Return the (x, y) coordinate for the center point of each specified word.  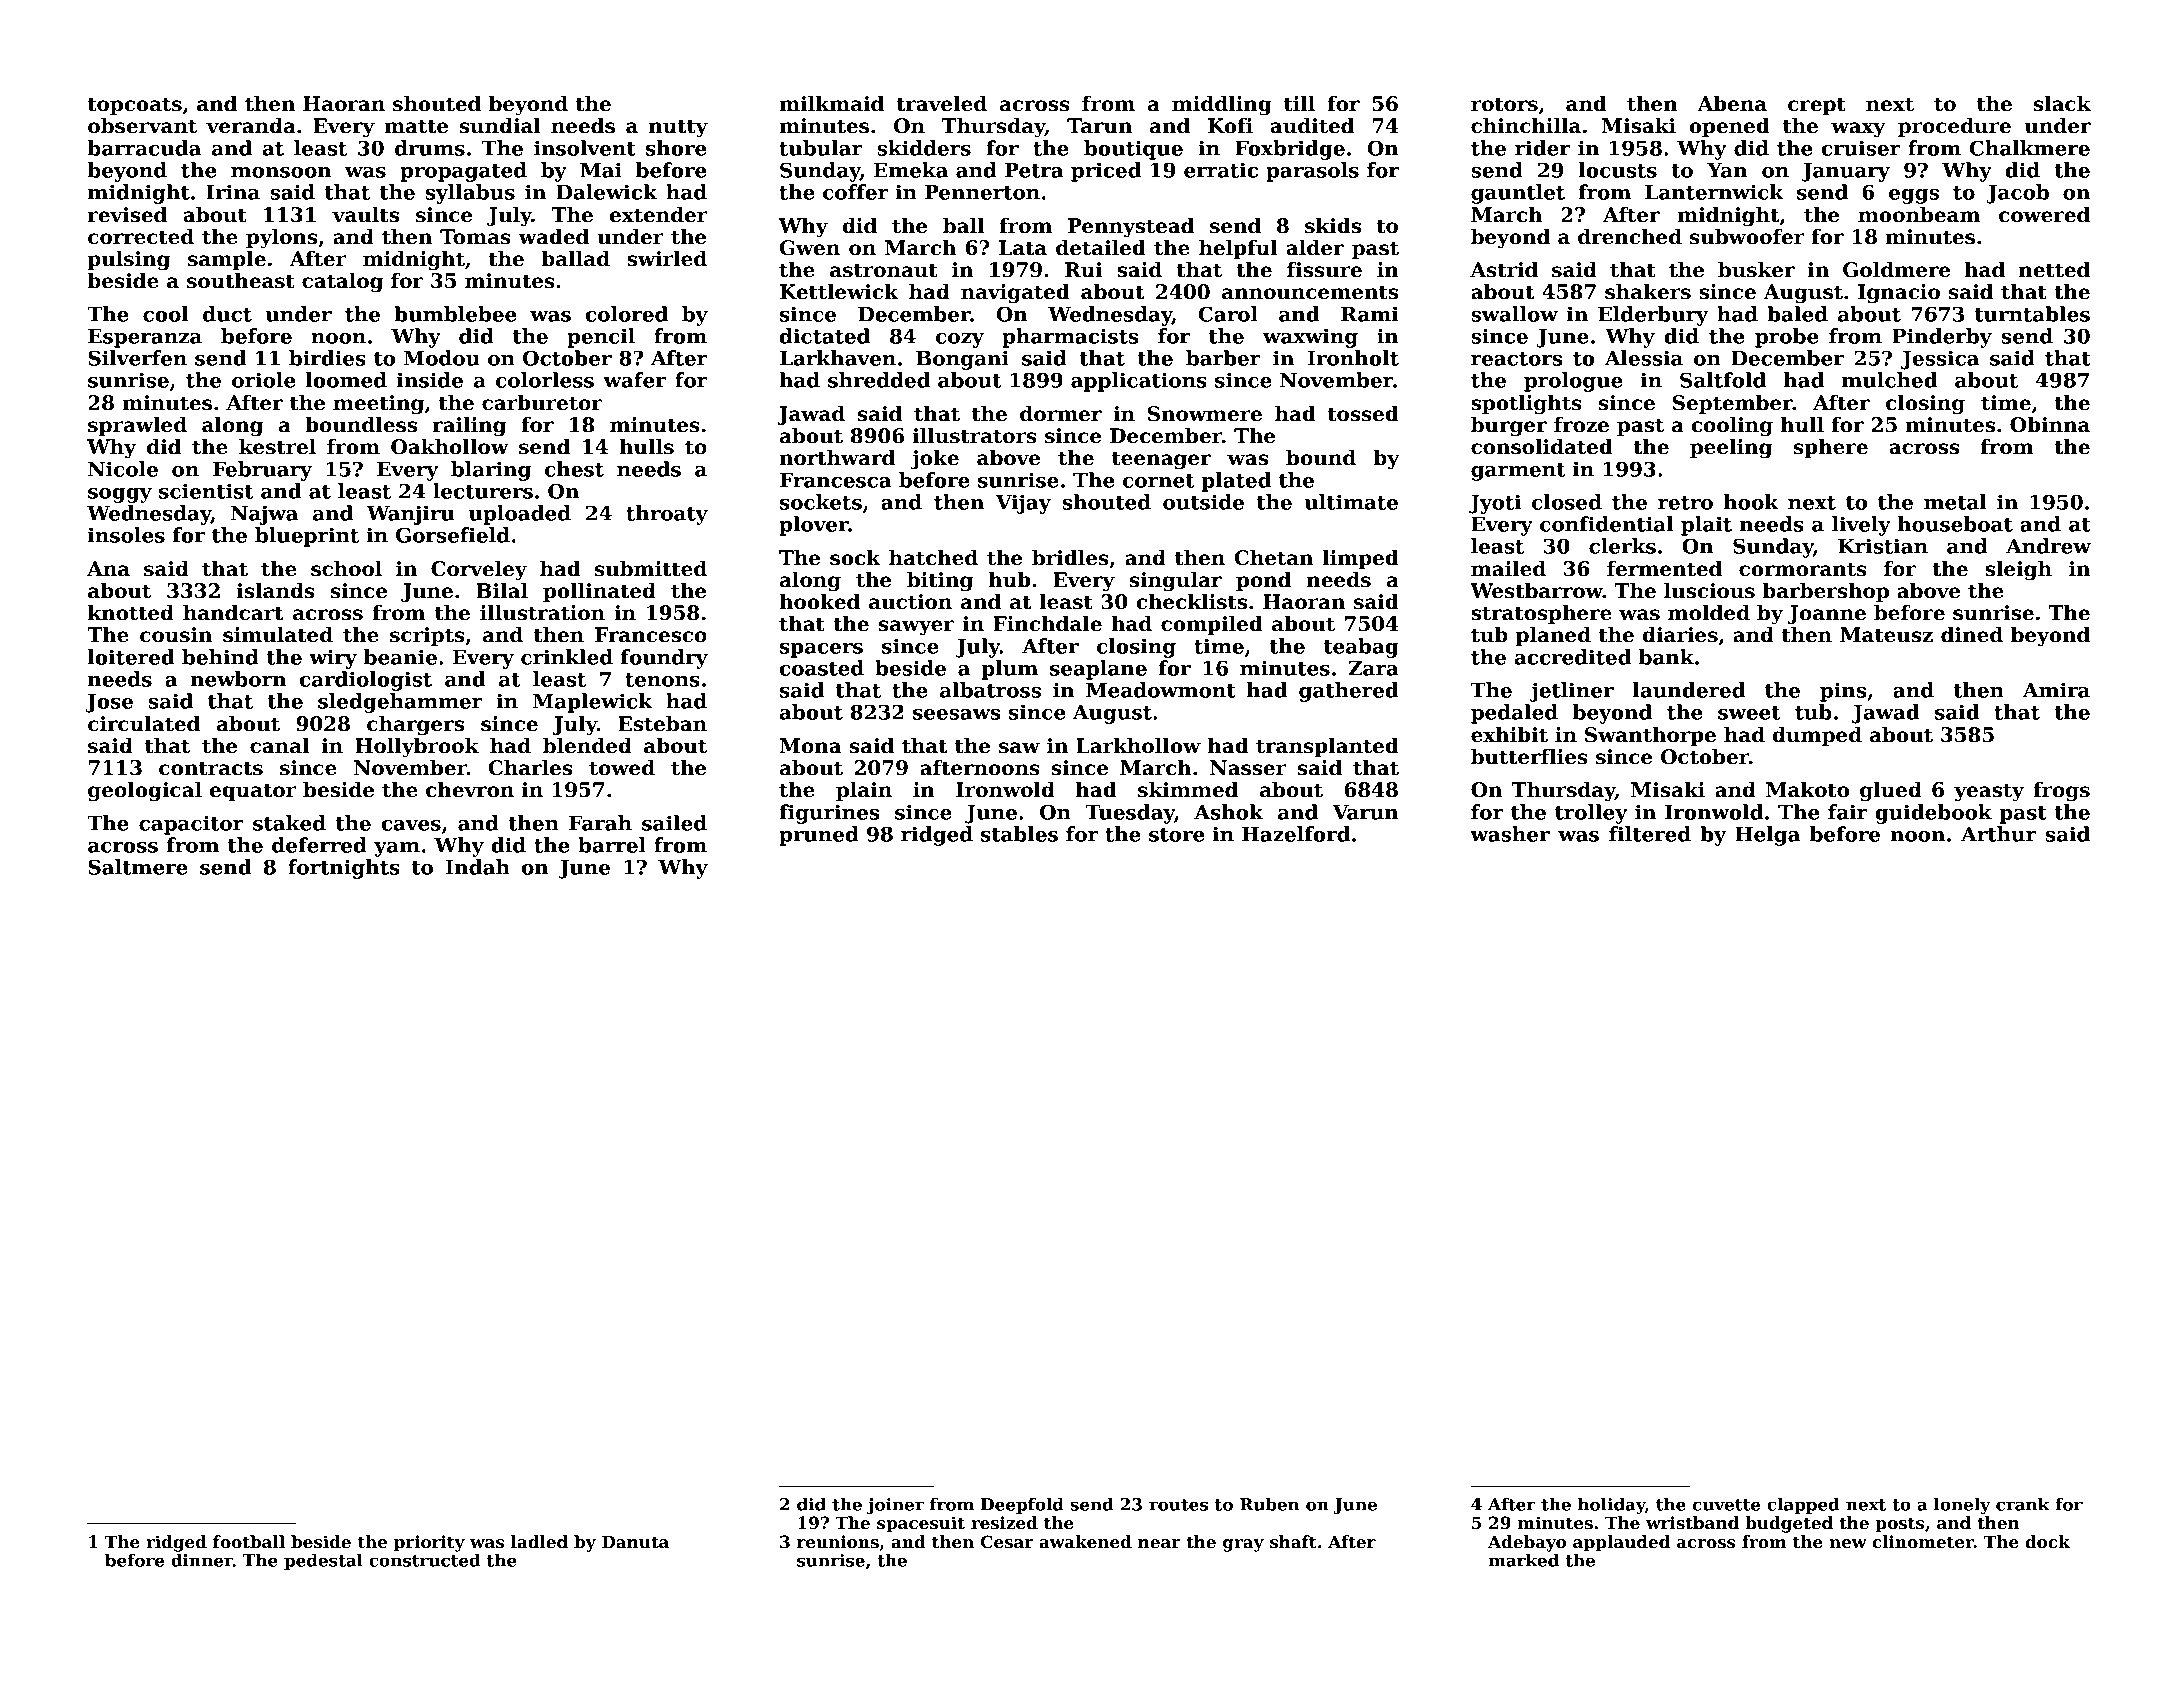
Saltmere (138, 867)
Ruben (1270, 1504)
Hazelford (1296, 834)
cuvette (1726, 1505)
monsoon (281, 172)
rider (1542, 148)
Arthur (1998, 834)
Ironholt (1353, 358)
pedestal (323, 1561)
